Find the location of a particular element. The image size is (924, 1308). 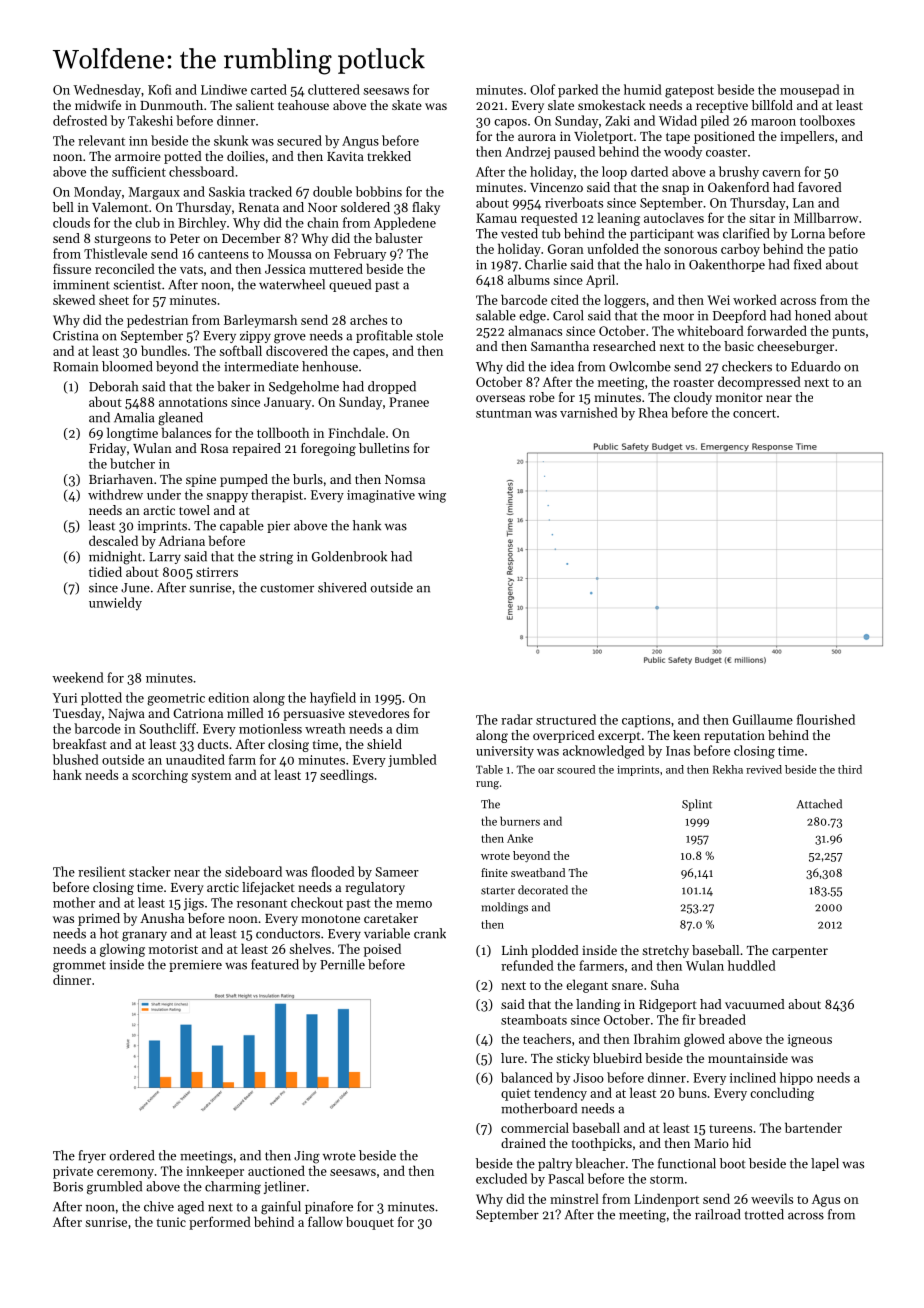

favored is located at coordinates (820, 187).
